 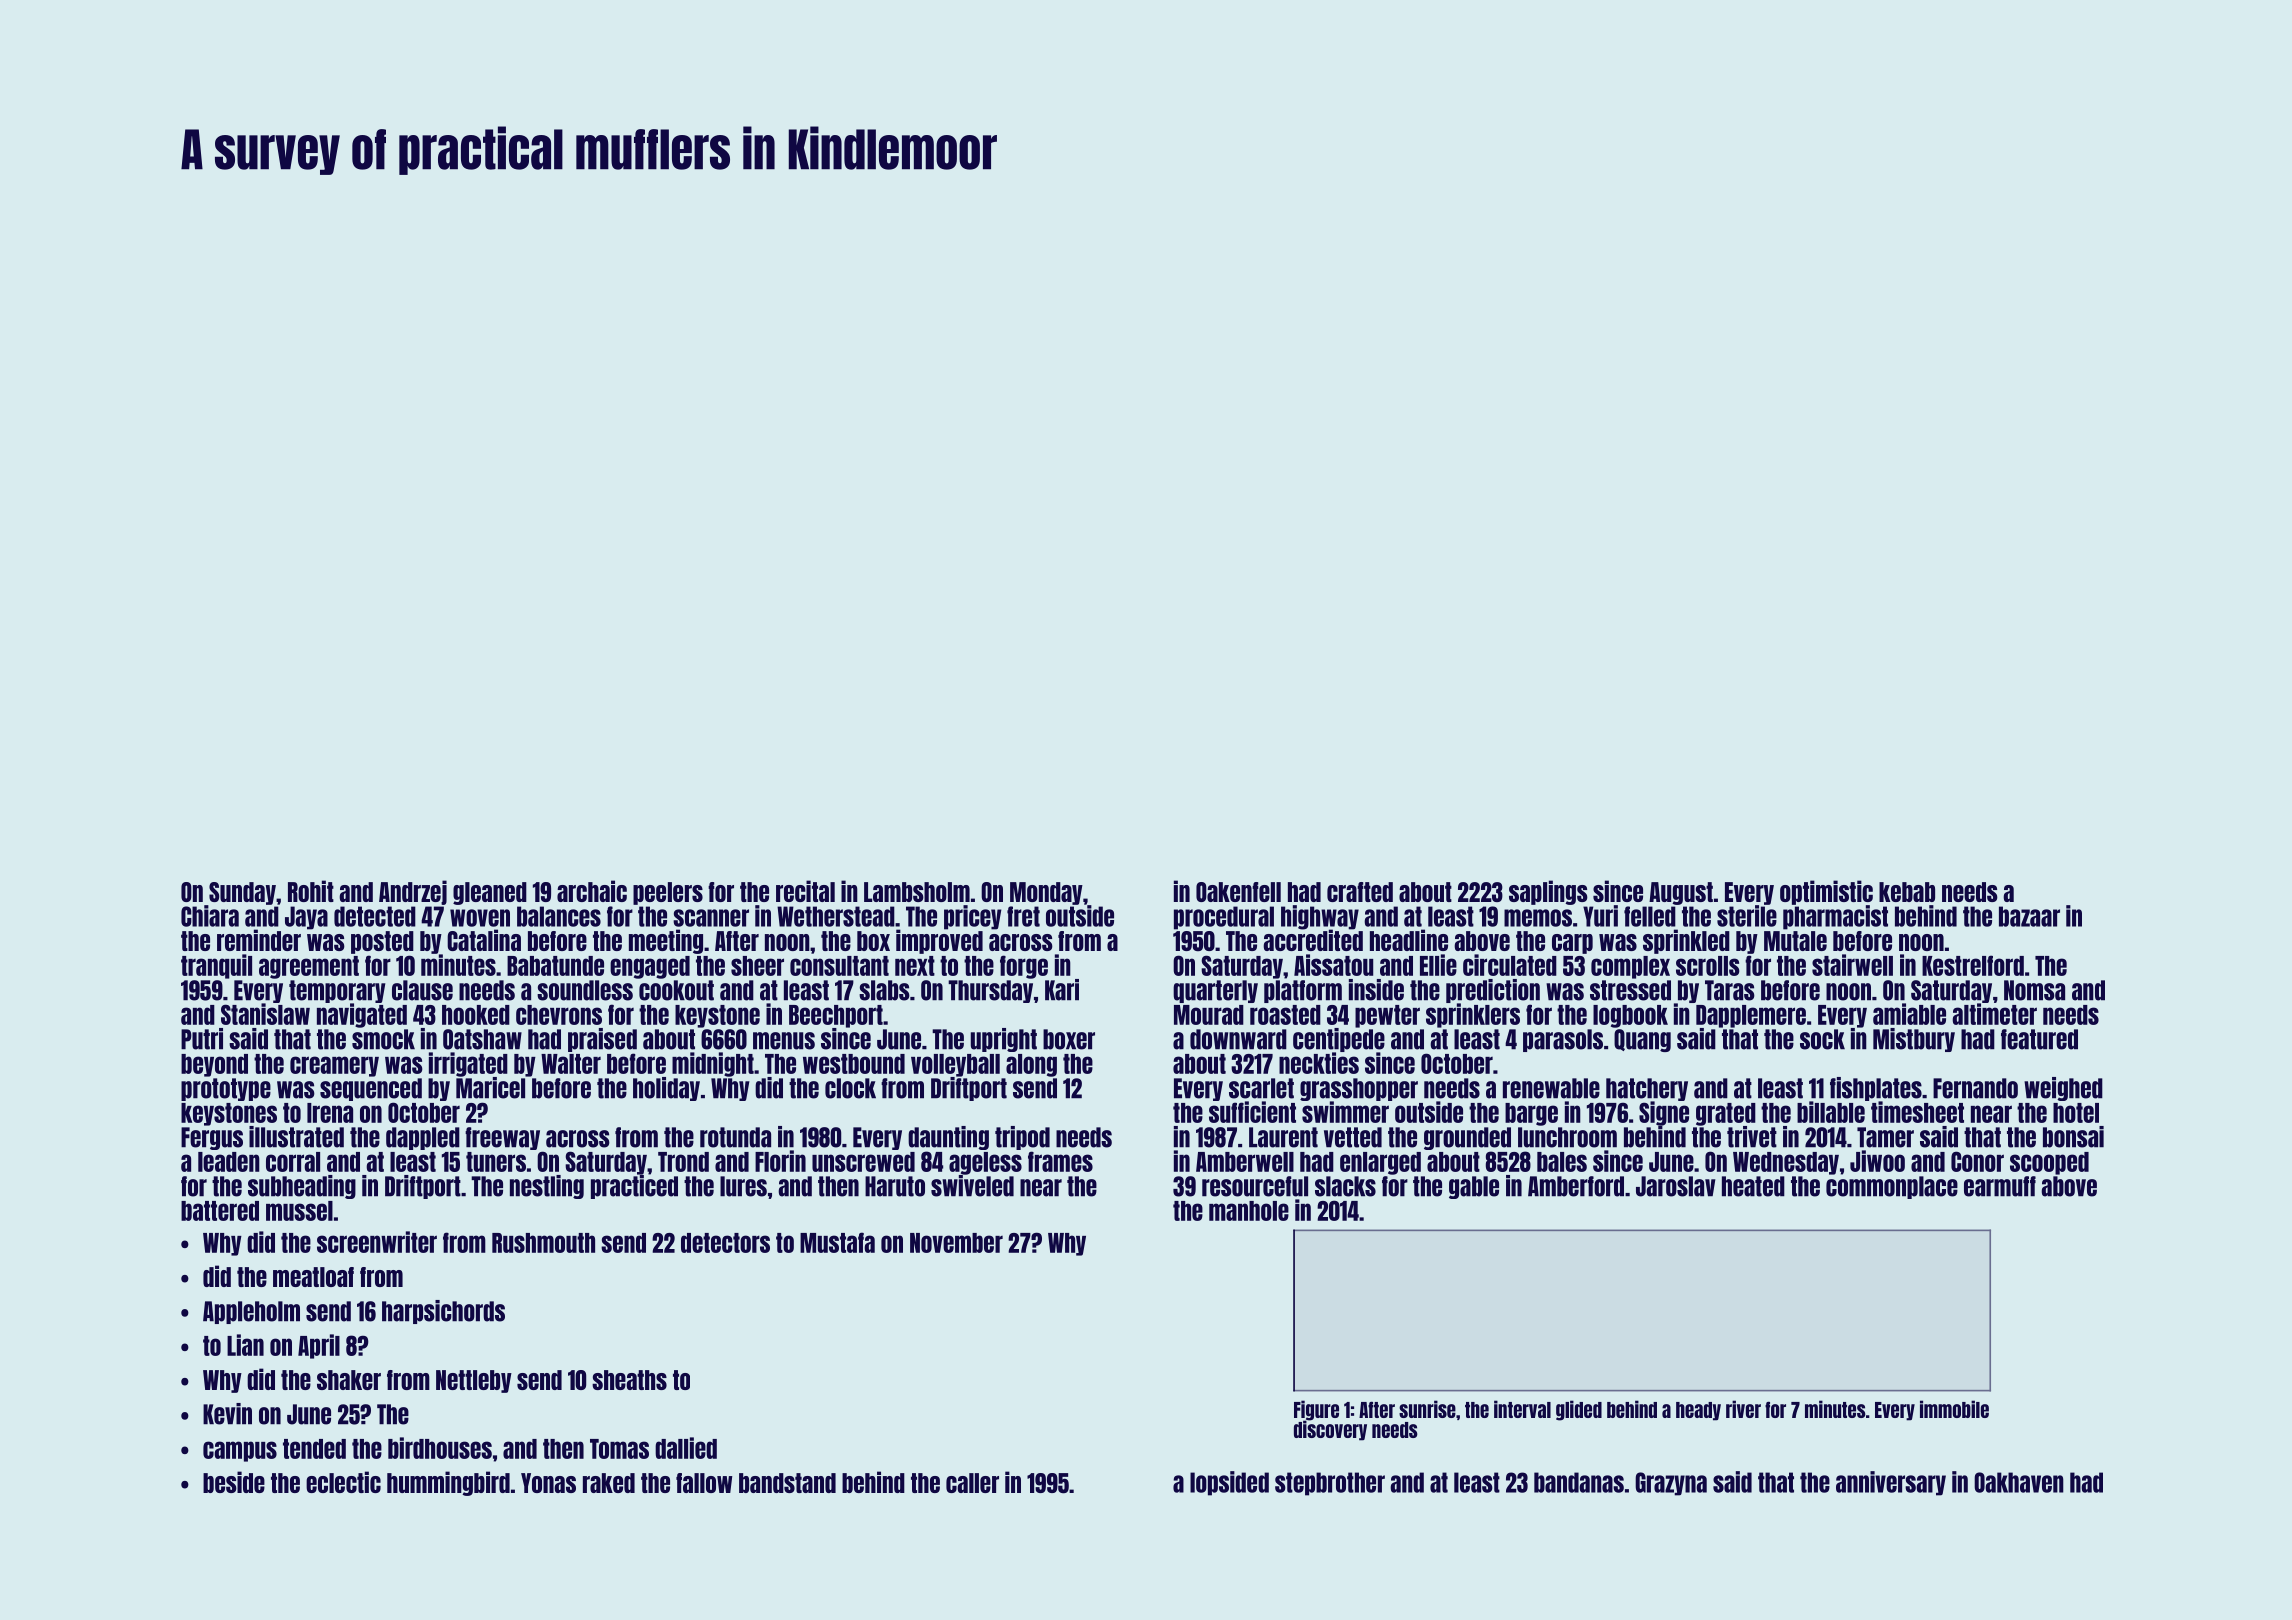 I want to click on crafted, so click(x=1360, y=892).
